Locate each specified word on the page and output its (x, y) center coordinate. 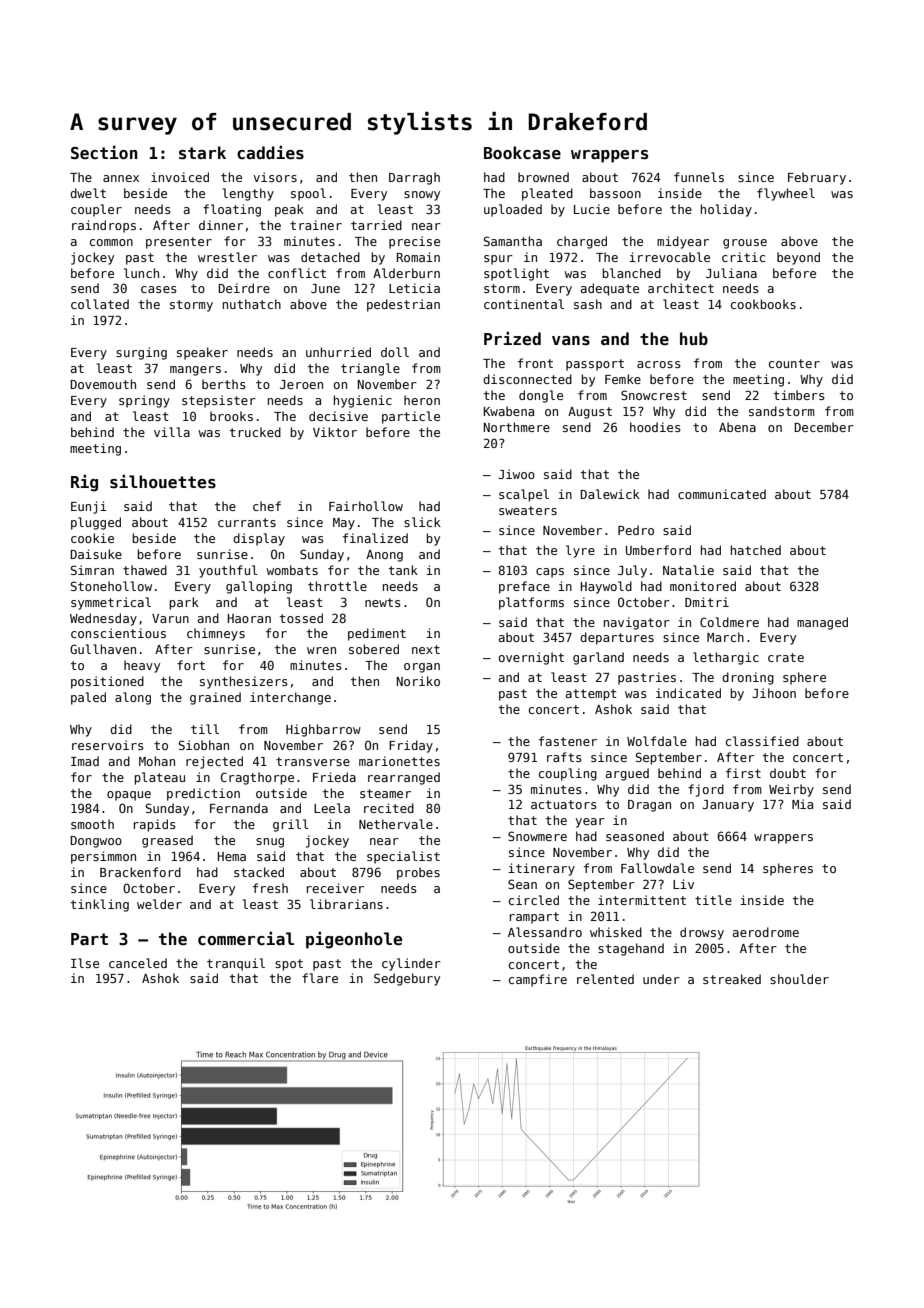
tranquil (236, 964)
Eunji (89, 507)
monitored (703, 586)
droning (748, 678)
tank (403, 570)
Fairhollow (366, 506)
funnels (699, 177)
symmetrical (111, 603)
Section (104, 152)
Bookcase (522, 153)
